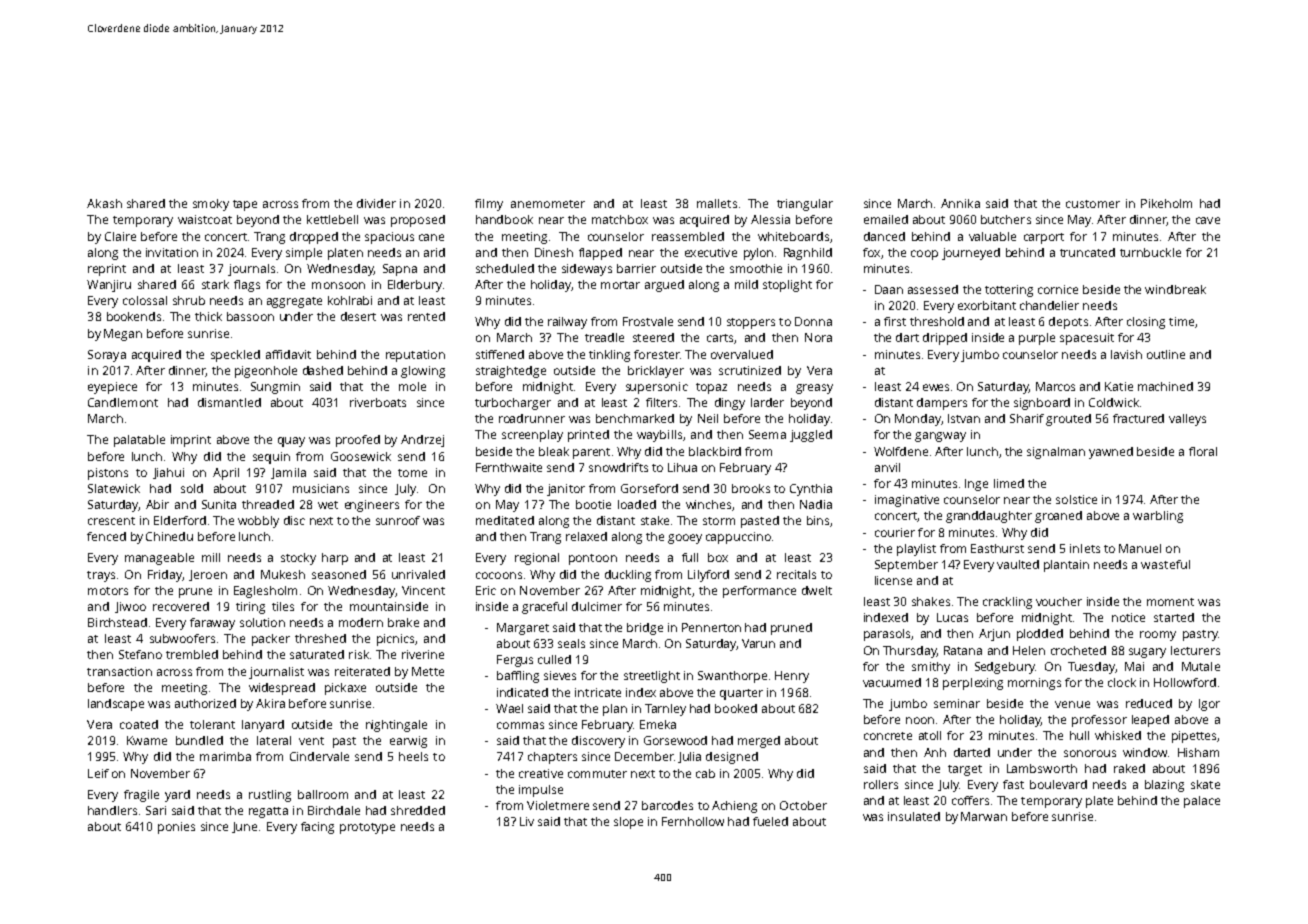 This screenshot has height=924, width=1308. Describe the element at coordinates (960, 203) in the screenshot. I see `Annika` at that location.
